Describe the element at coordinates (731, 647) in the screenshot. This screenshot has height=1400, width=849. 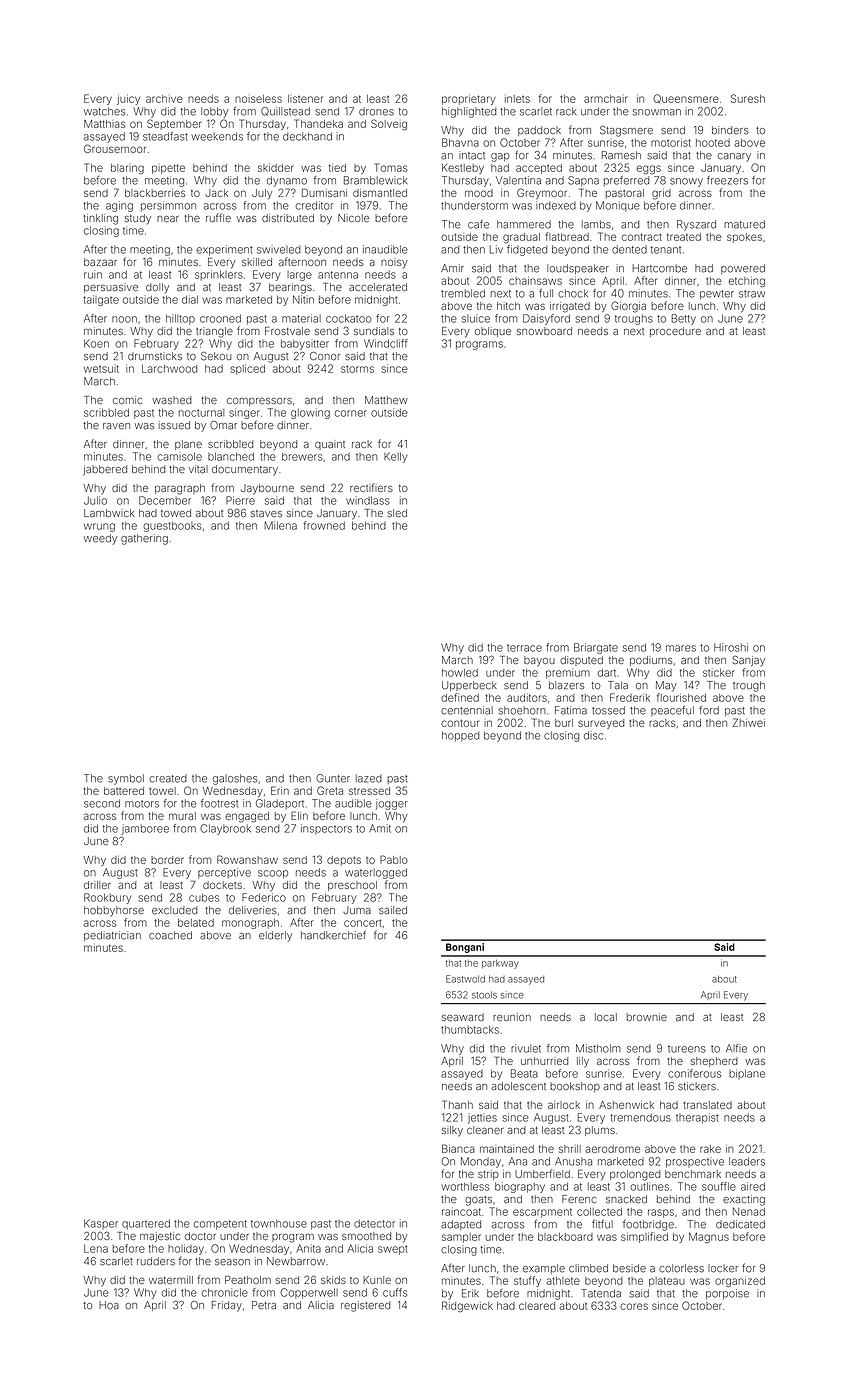
I see `Hiroshi` at that location.
